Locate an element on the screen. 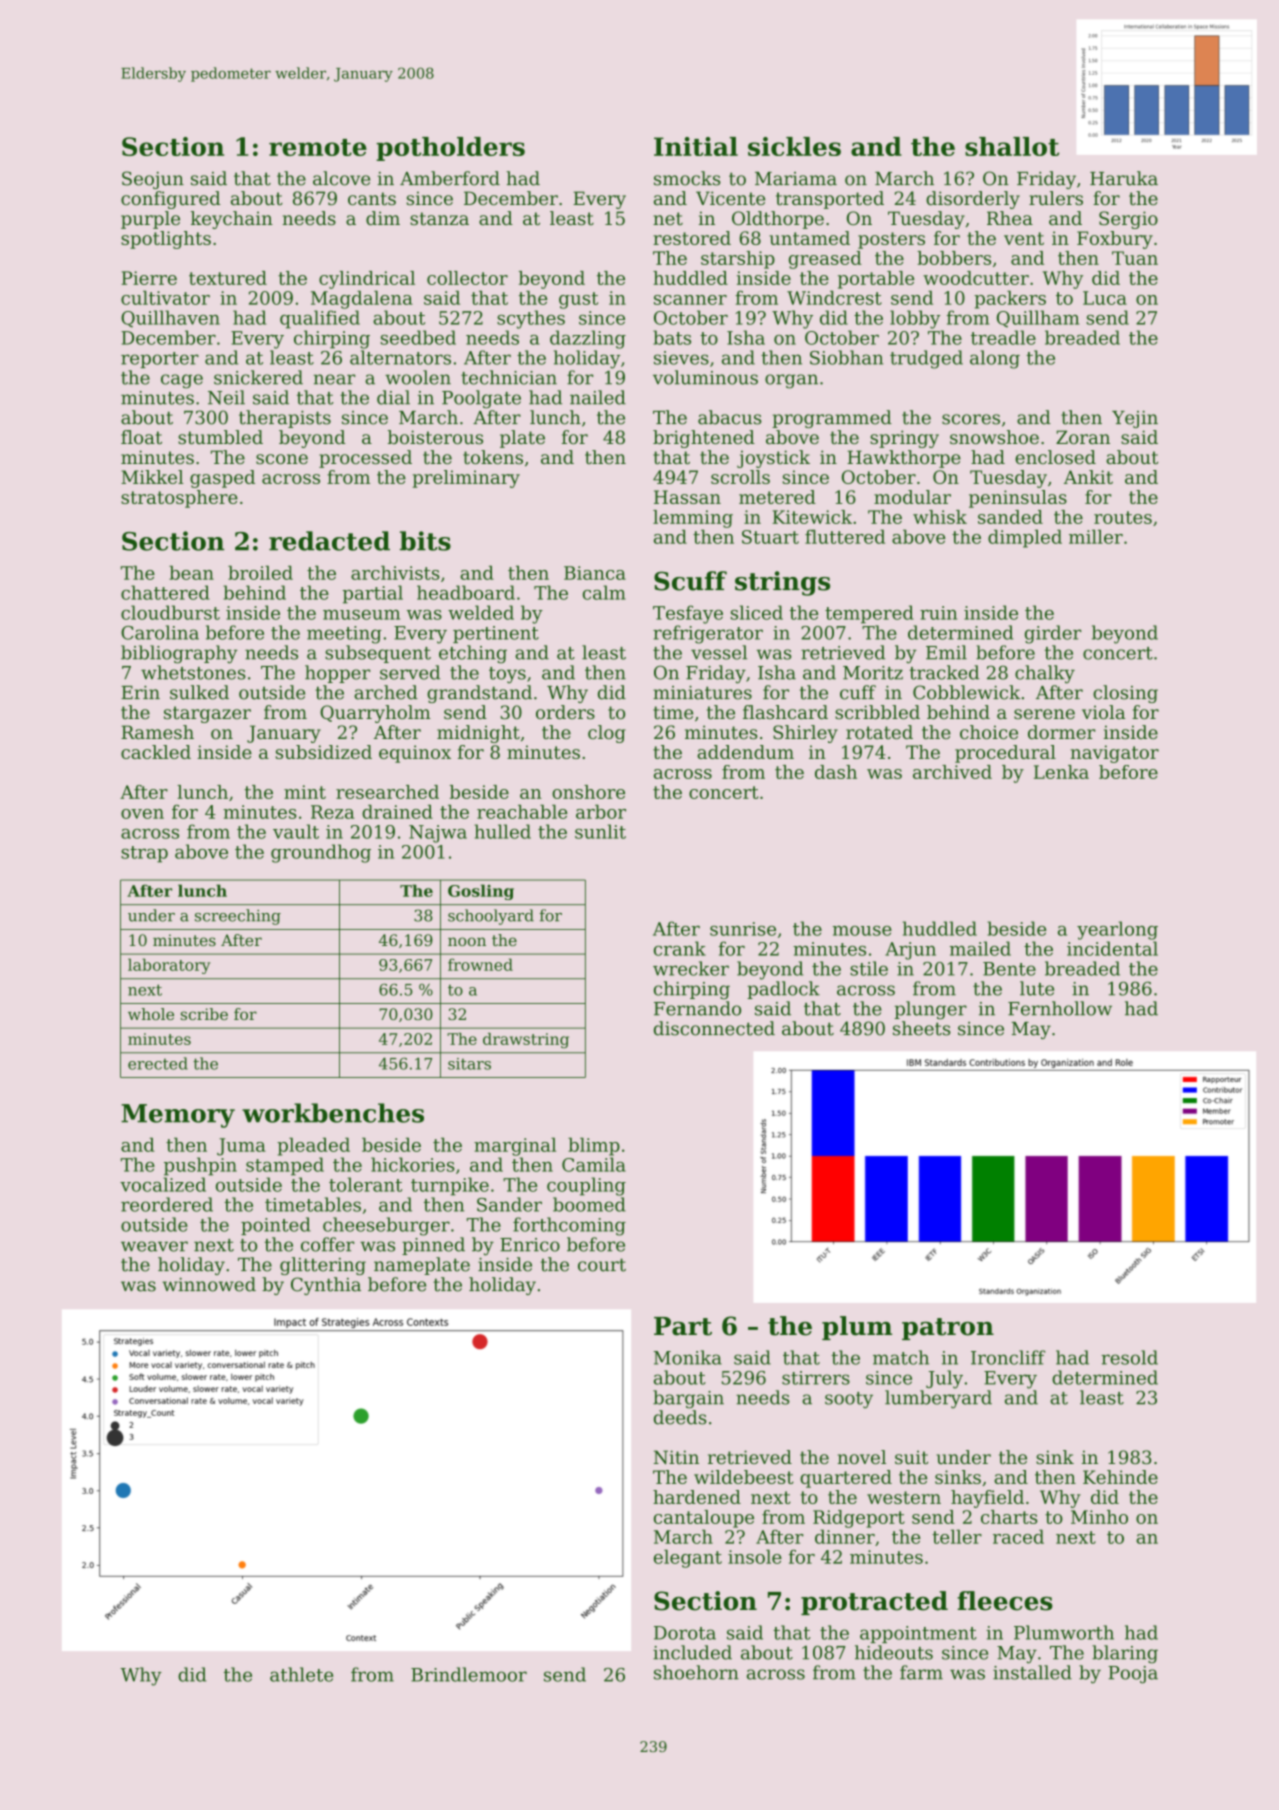 The width and height of the screenshot is (1279, 1810). bean is located at coordinates (191, 572).
